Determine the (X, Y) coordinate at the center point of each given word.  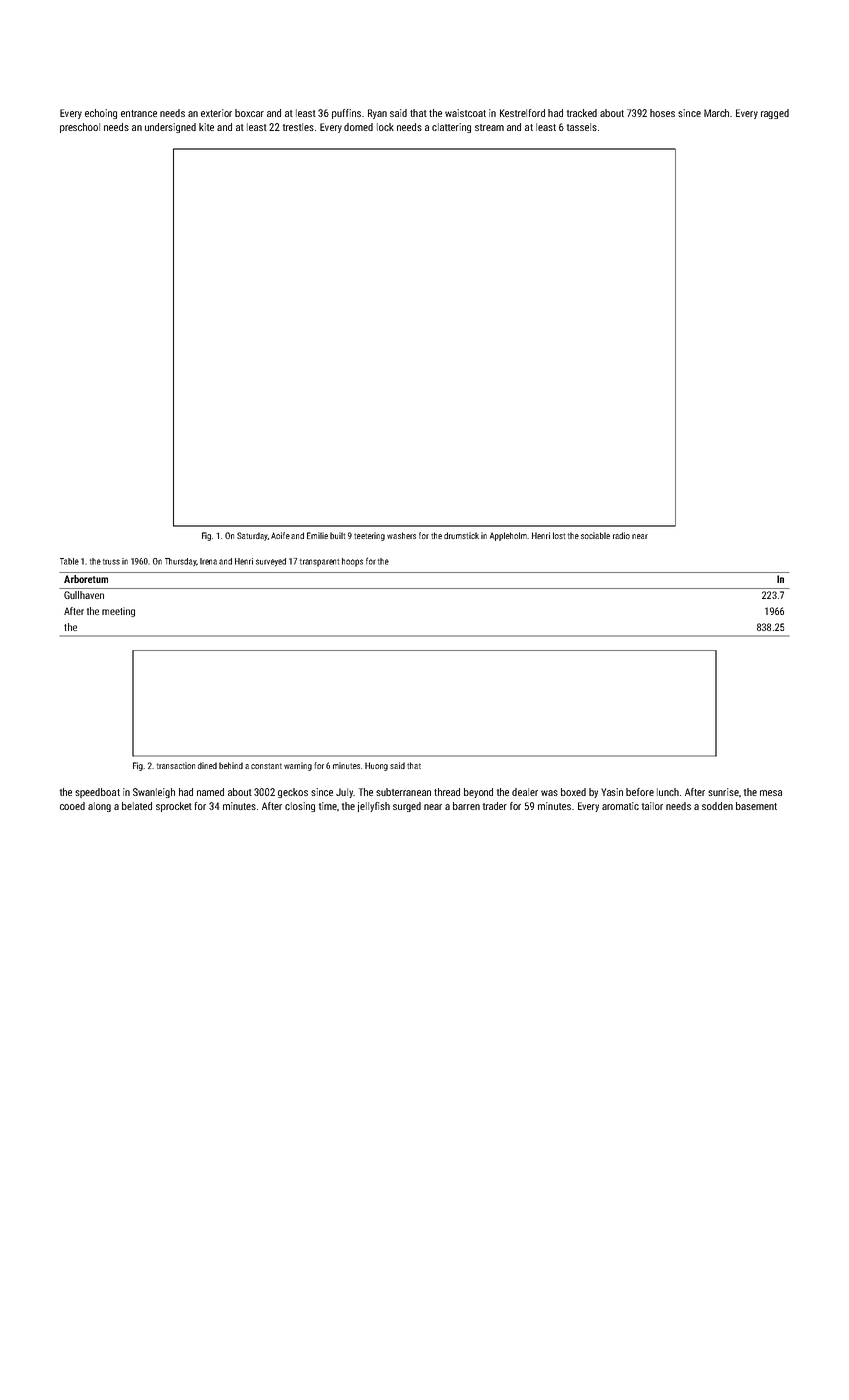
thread (447, 792)
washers (401, 535)
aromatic (620, 806)
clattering (451, 128)
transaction (176, 765)
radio (621, 535)
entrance (139, 113)
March (716, 113)
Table (69, 561)
